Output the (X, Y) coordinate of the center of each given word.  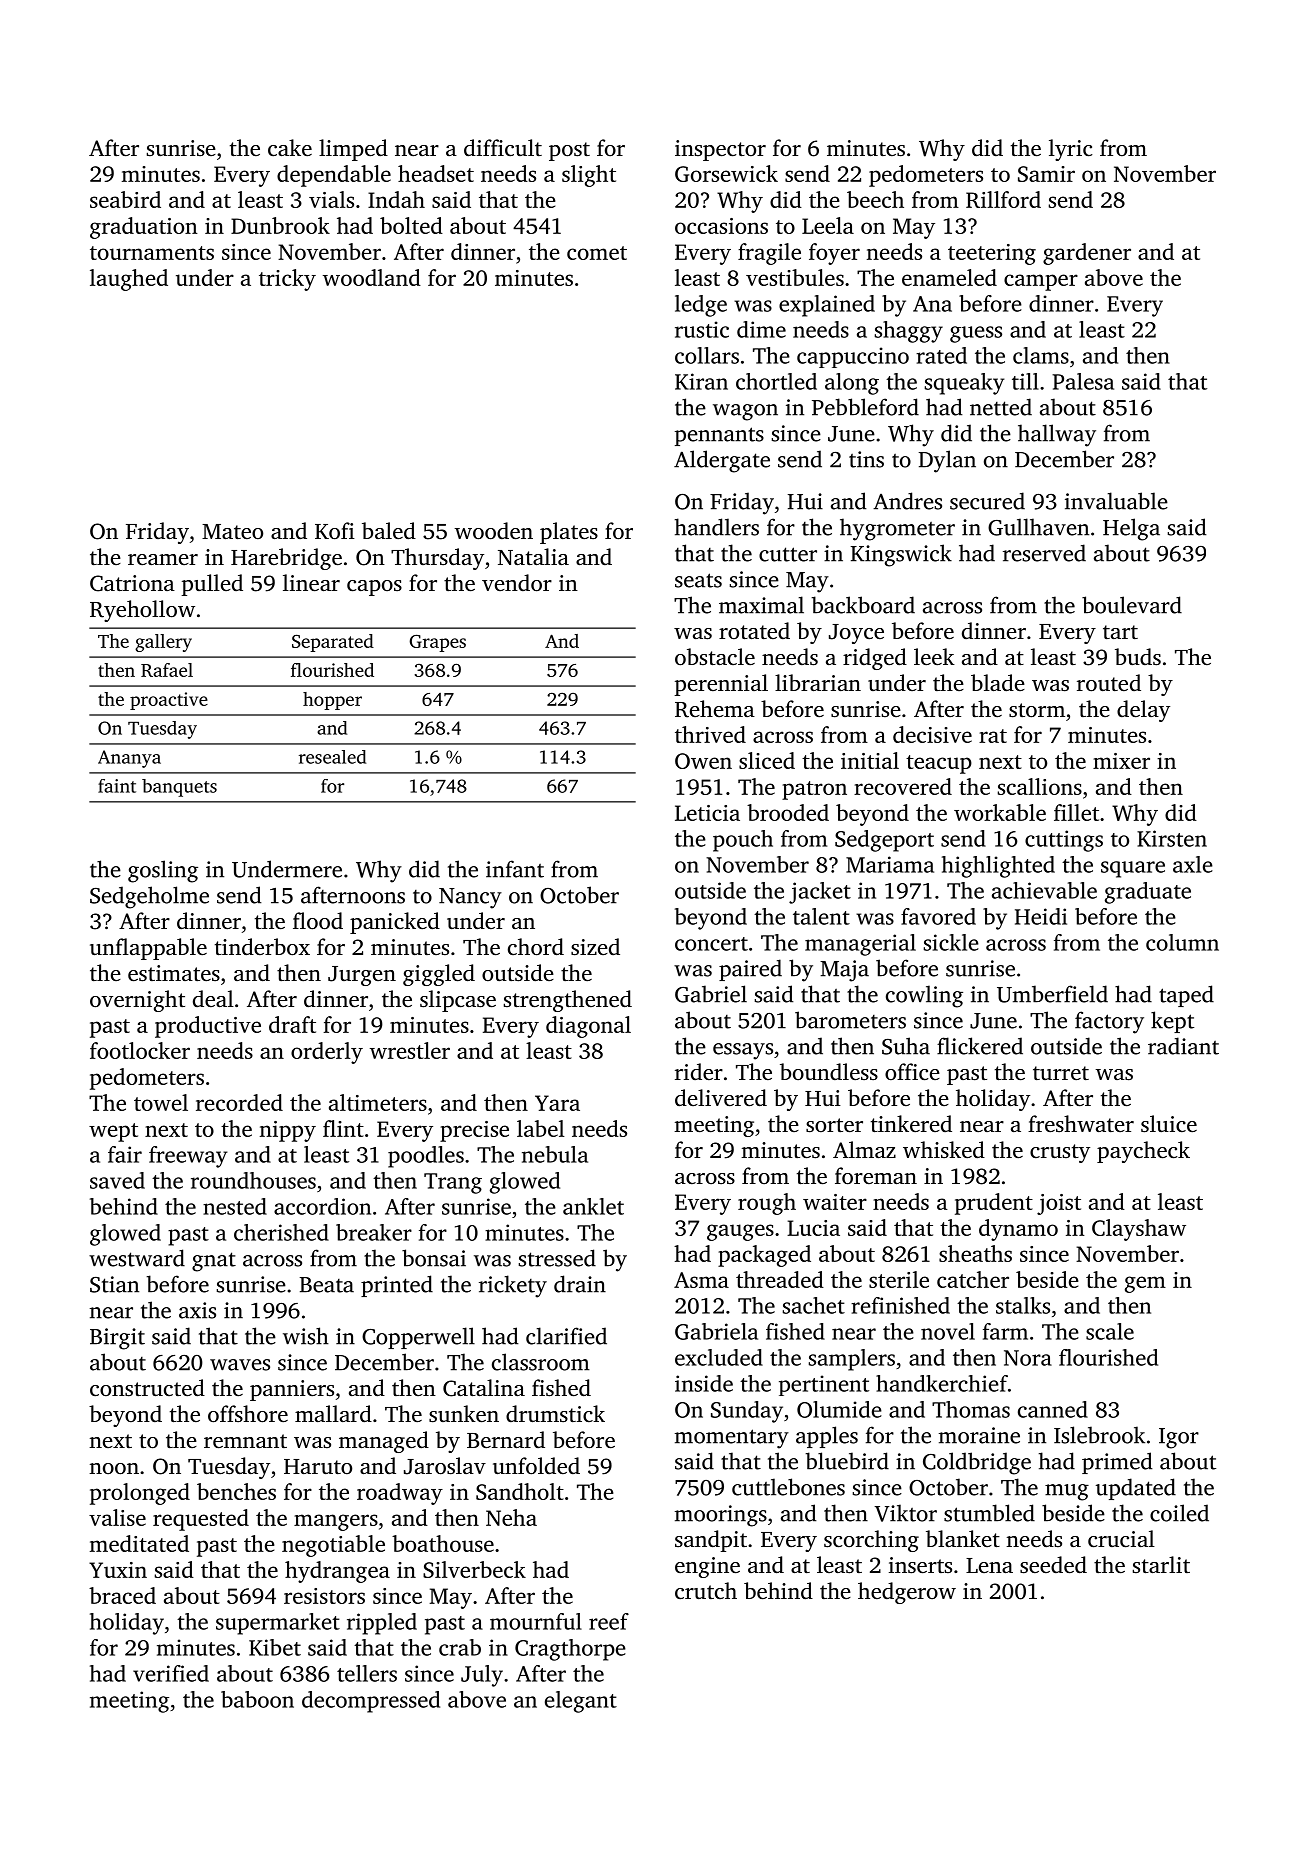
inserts (920, 1565)
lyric (1071, 150)
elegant (581, 1702)
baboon (257, 1699)
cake (290, 148)
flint (343, 1128)
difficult (503, 148)
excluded (719, 1357)
